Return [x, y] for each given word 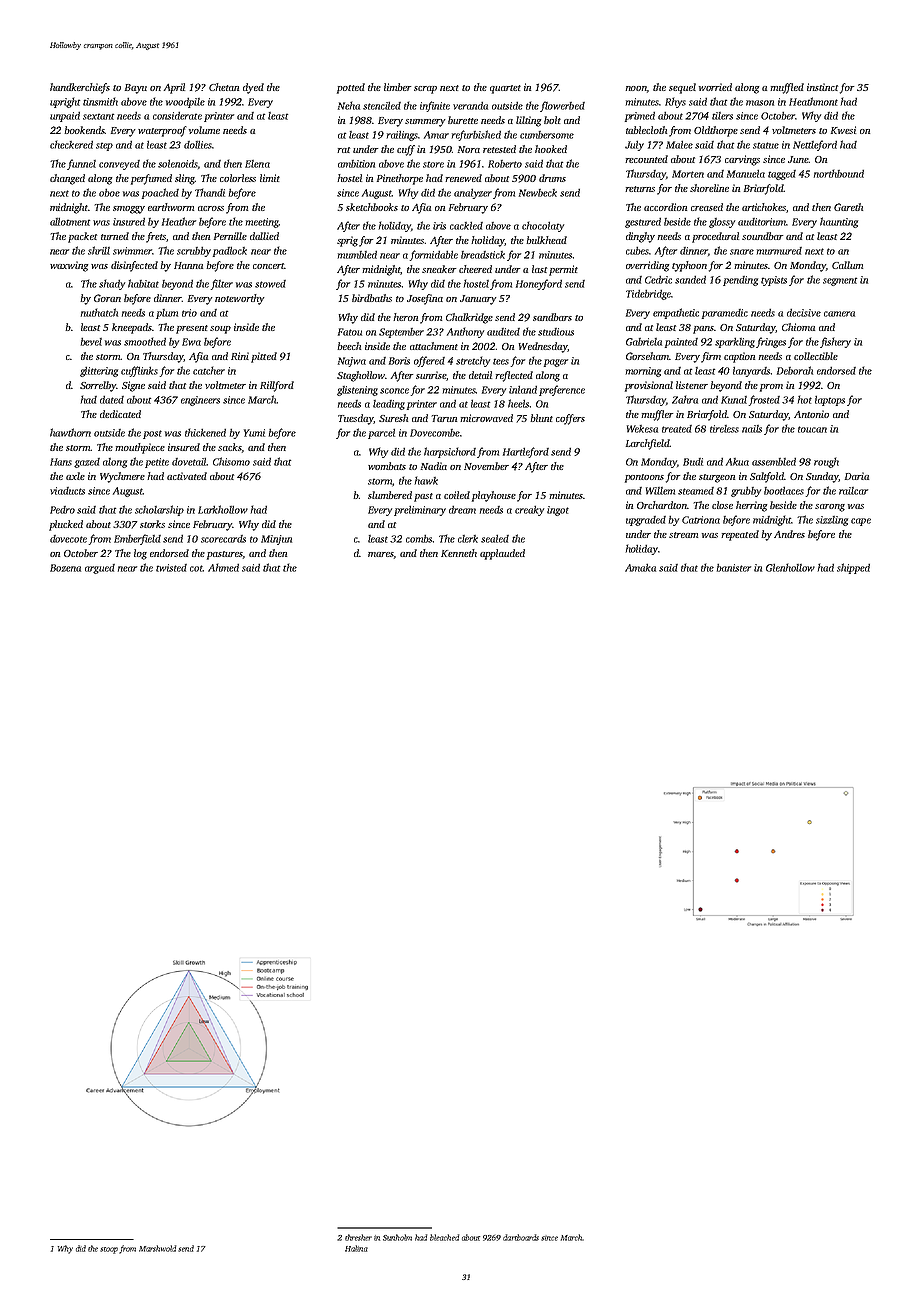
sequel [682, 88]
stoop [109, 1250]
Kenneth [459, 553]
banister [734, 567]
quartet [505, 89]
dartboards [521, 1237]
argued [100, 569]
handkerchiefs [80, 88]
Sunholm [397, 1237]
